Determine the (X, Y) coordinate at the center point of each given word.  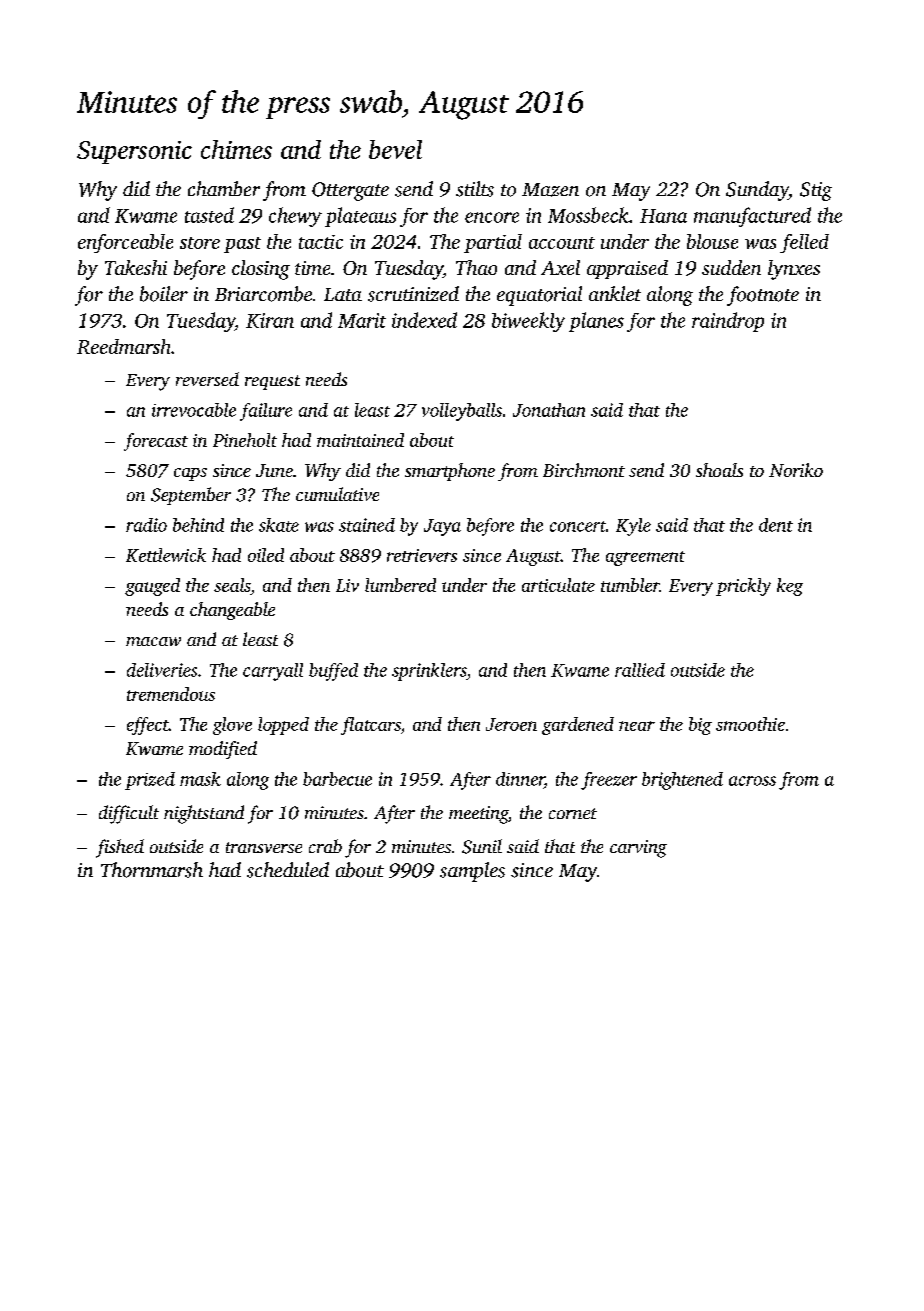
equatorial (539, 296)
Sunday (757, 191)
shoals (719, 470)
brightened (682, 781)
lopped (283, 726)
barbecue (337, 779)
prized (150, 781)
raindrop (728, 322)
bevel (395, 149)
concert (578, 526)
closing (261, 270)
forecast (156, 442)
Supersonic (134, 152)
